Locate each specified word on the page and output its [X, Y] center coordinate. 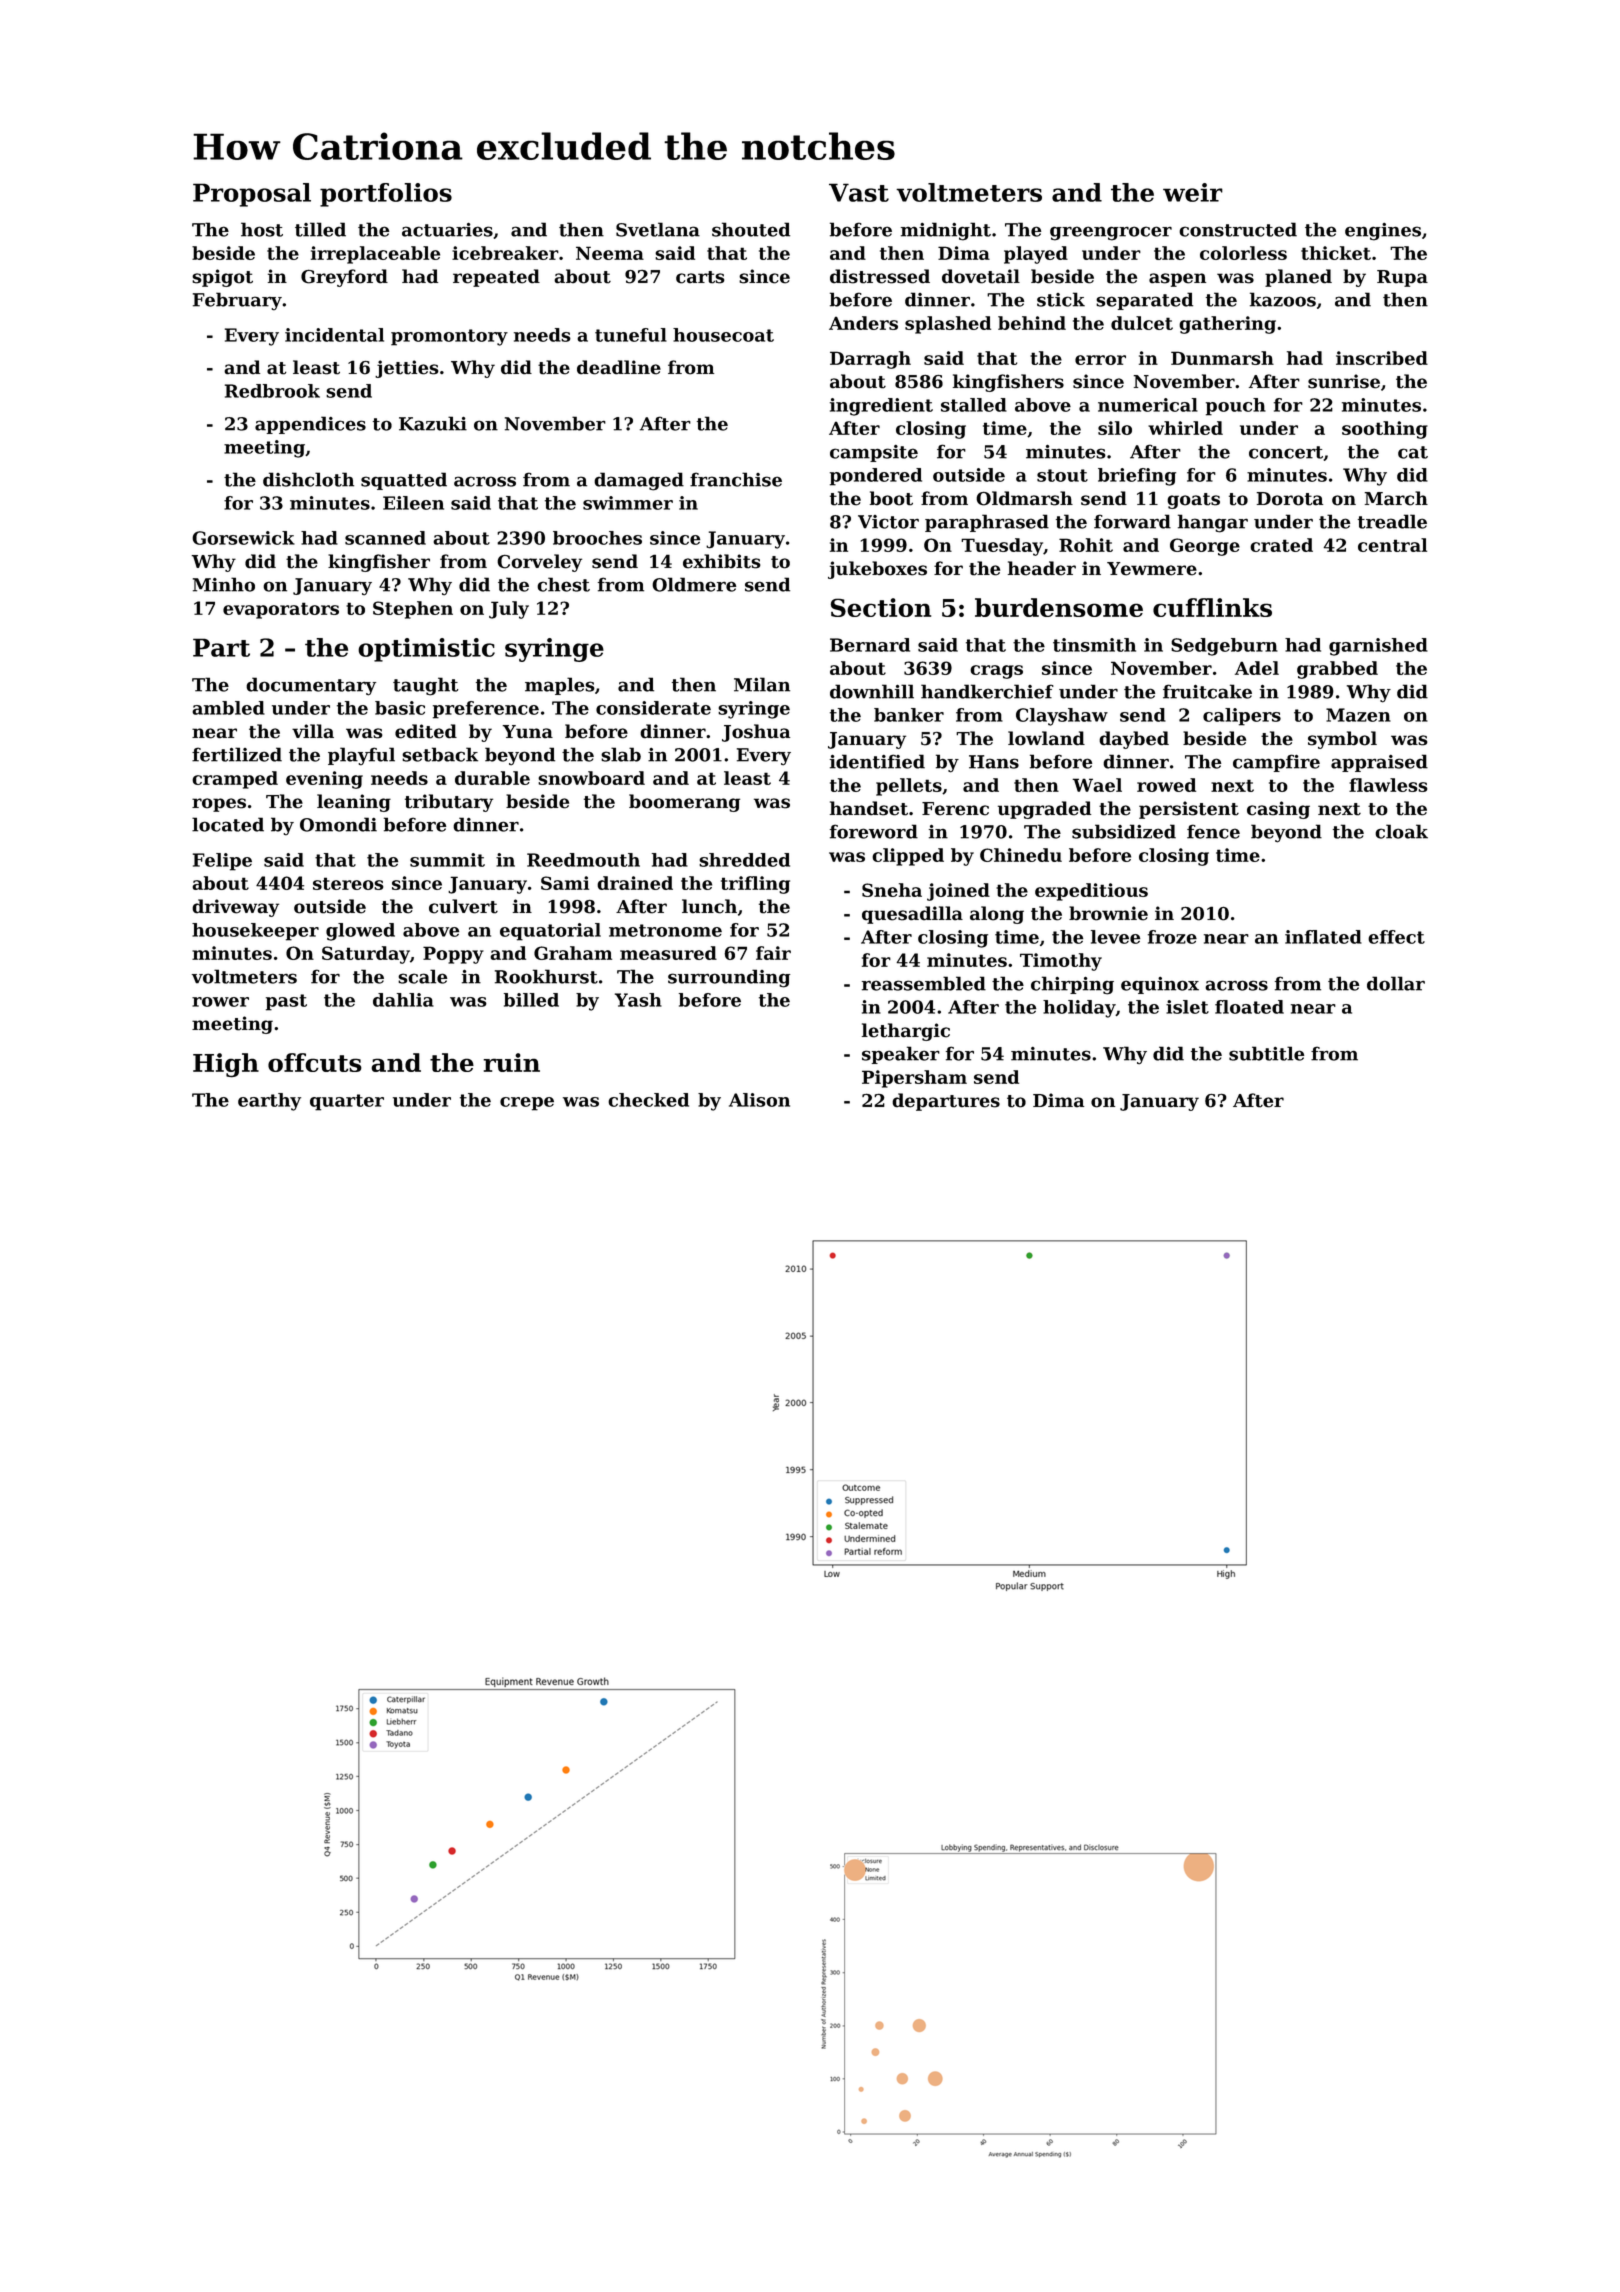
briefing [1137, 477]
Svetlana [658, 229]
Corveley [539, 563]
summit [447, 860]
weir [1193, 192]
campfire [1276, 763]
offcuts [315, 1062]
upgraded [1044, 810]
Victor [888, 522]
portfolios [386, 195]
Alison [759, 1100]
